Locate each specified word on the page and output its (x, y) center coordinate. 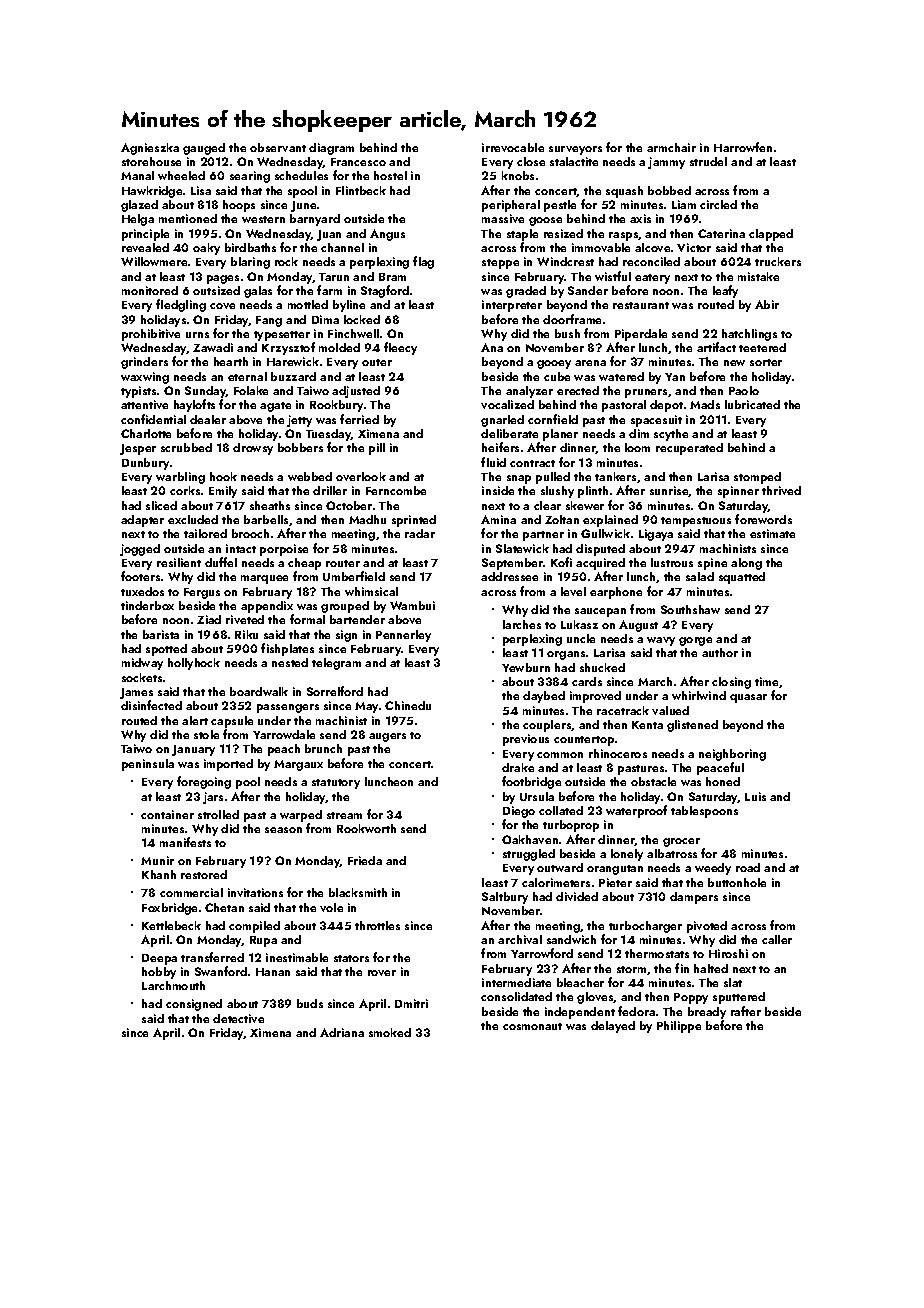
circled (718, 204)
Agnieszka (150, 149)
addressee (509, 576)
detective (238, 1018)
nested (290, 662)
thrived (781, 490)
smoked (390, 1032)
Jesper (138, 449)
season (283, 830)
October (349, 505)
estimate (772, 533)
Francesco (358, 162)
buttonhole (737, 882)
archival (520, 939)
